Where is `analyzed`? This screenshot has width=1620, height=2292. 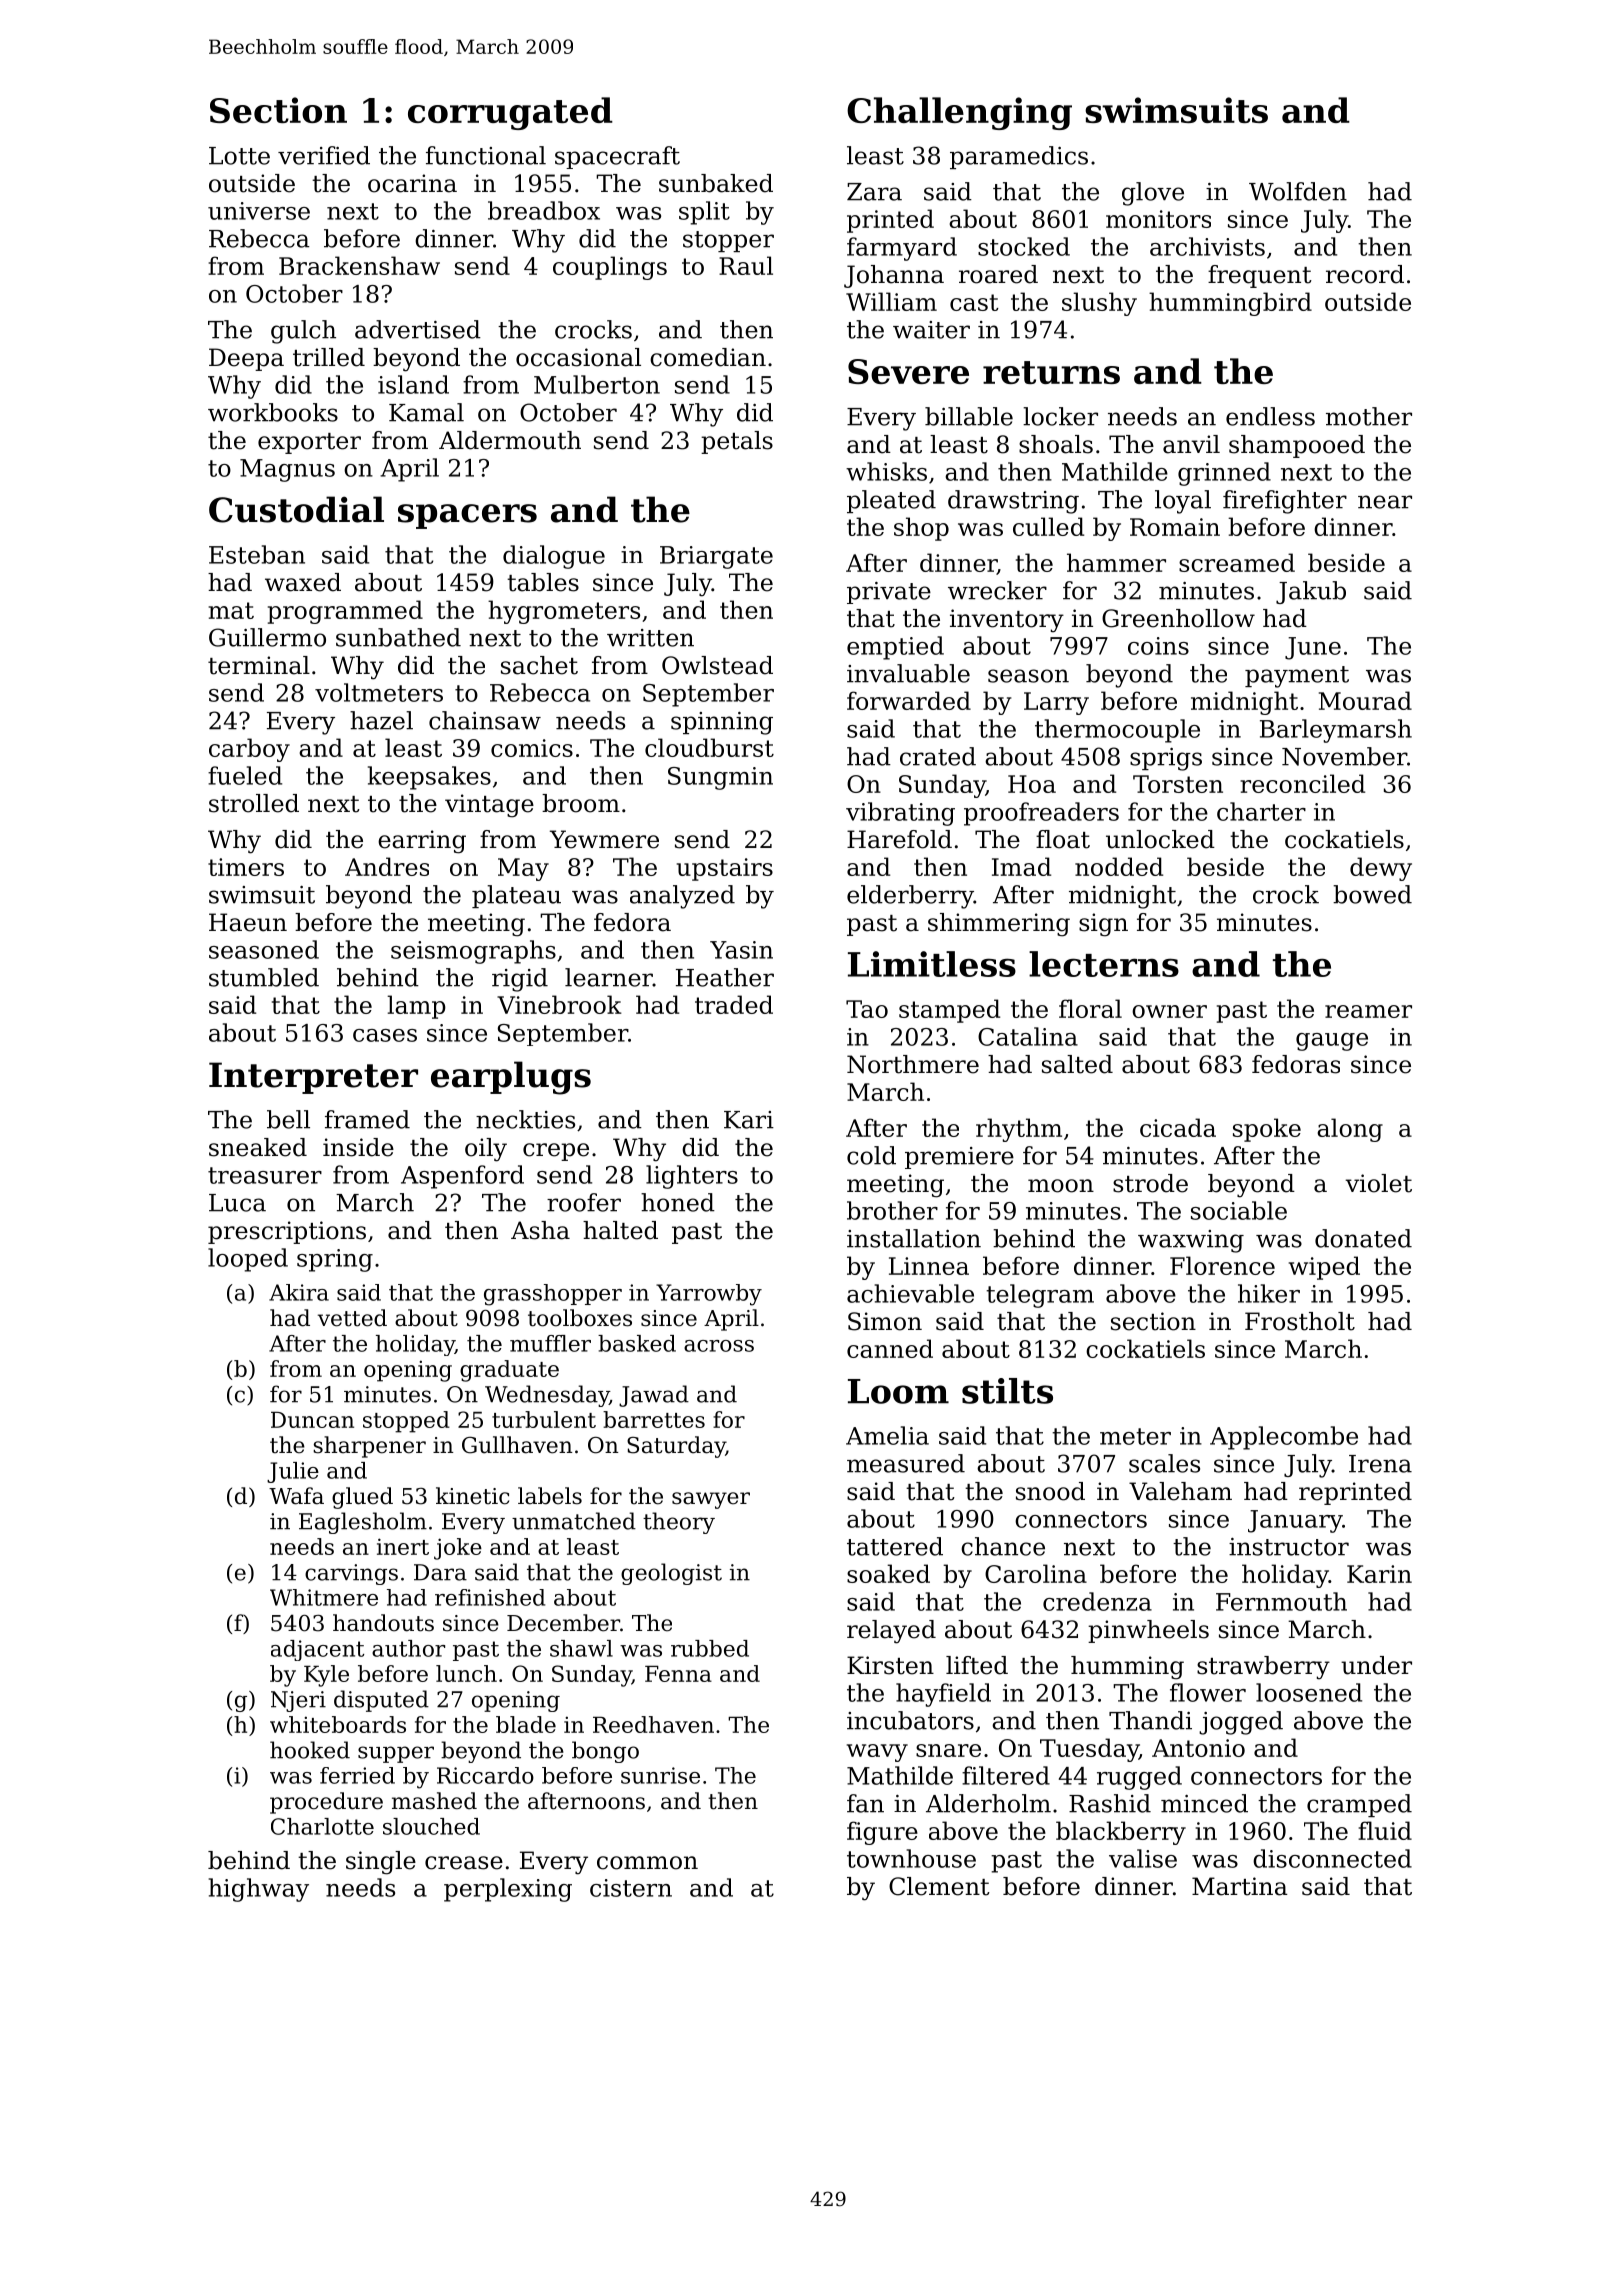
analyzed is located at coordinates (682, 897).
